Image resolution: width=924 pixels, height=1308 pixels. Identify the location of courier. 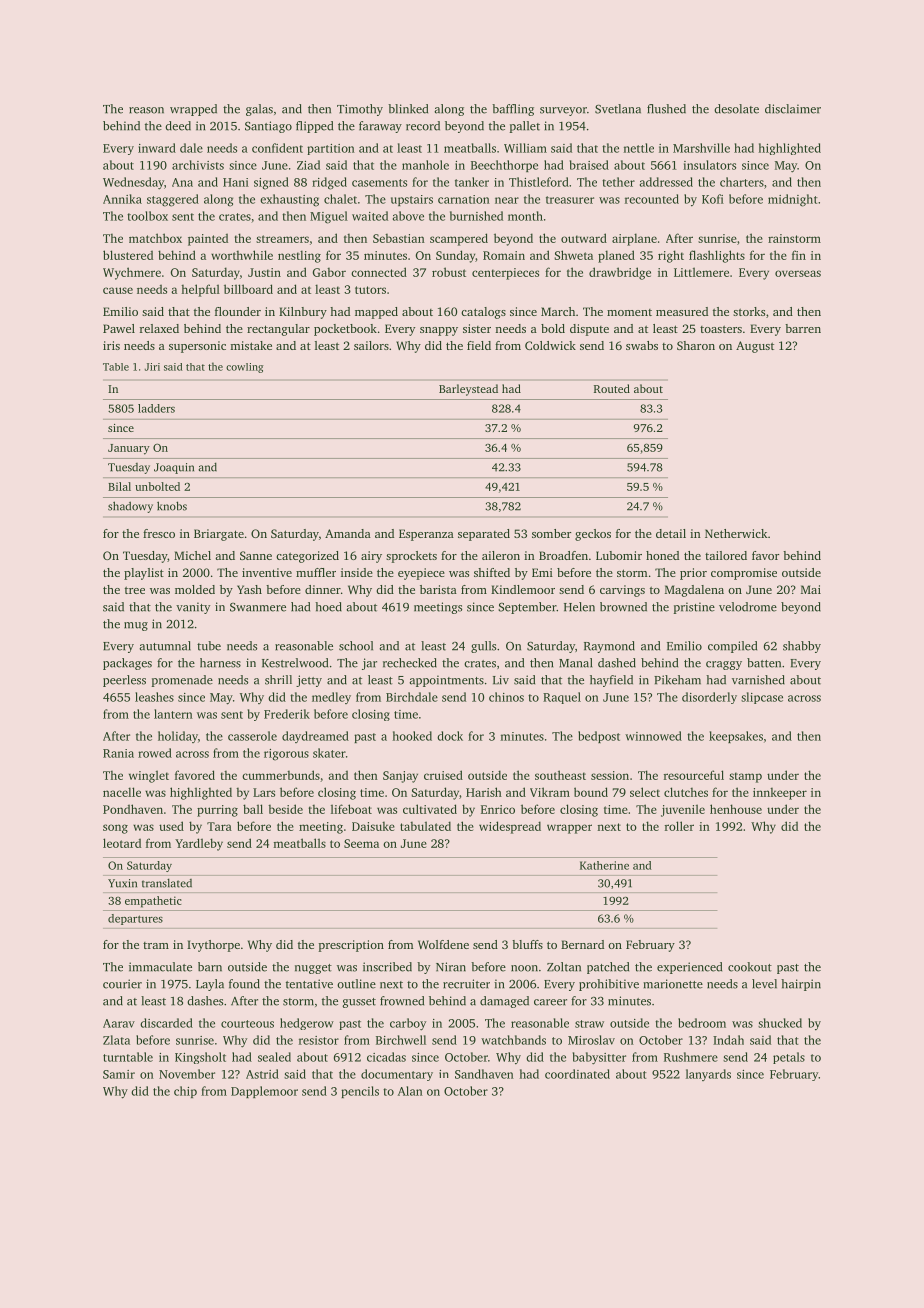
(122, 984).
